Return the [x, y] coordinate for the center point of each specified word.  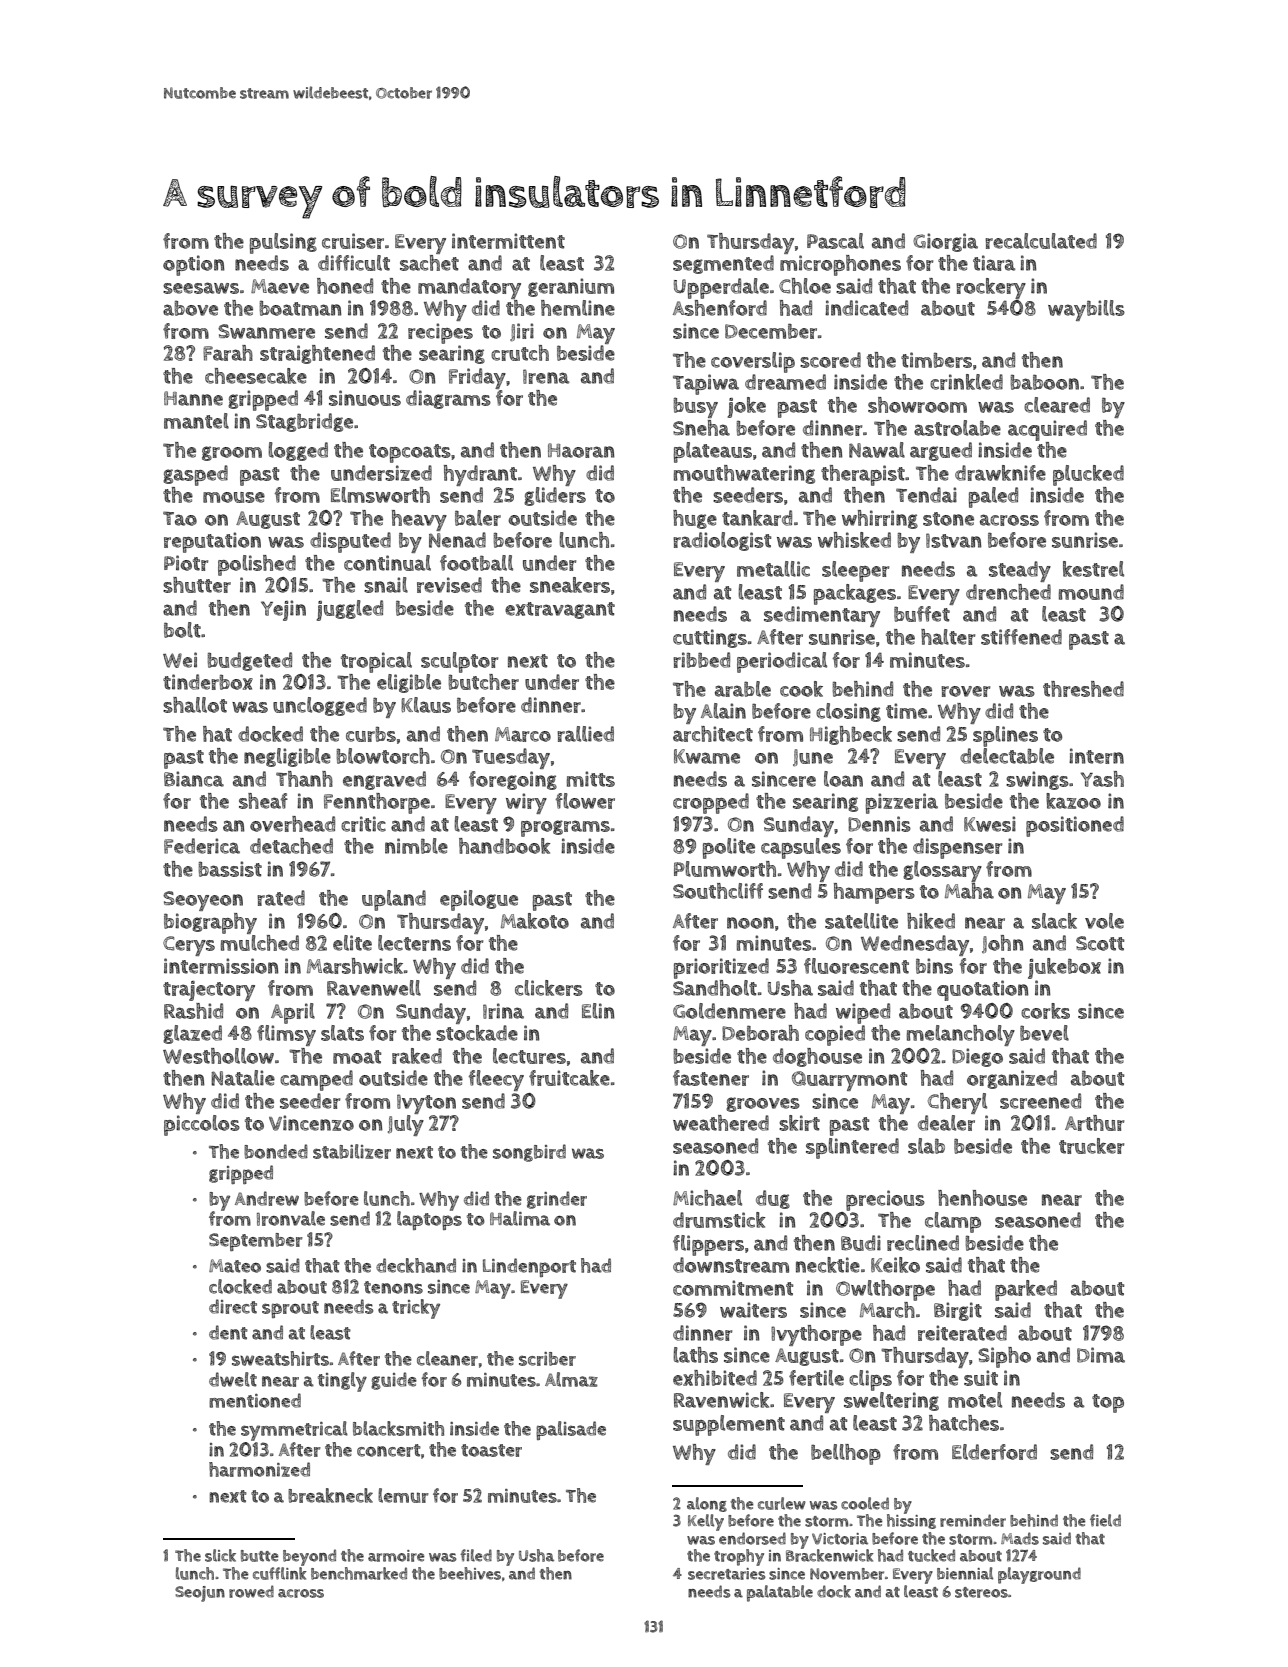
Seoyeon [203, 901]
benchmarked [359, 1573]
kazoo [1073, 801]
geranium [571, 287]
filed [476, 1555]
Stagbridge [304, 422]
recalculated [1041, 241]
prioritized [721, 968]
